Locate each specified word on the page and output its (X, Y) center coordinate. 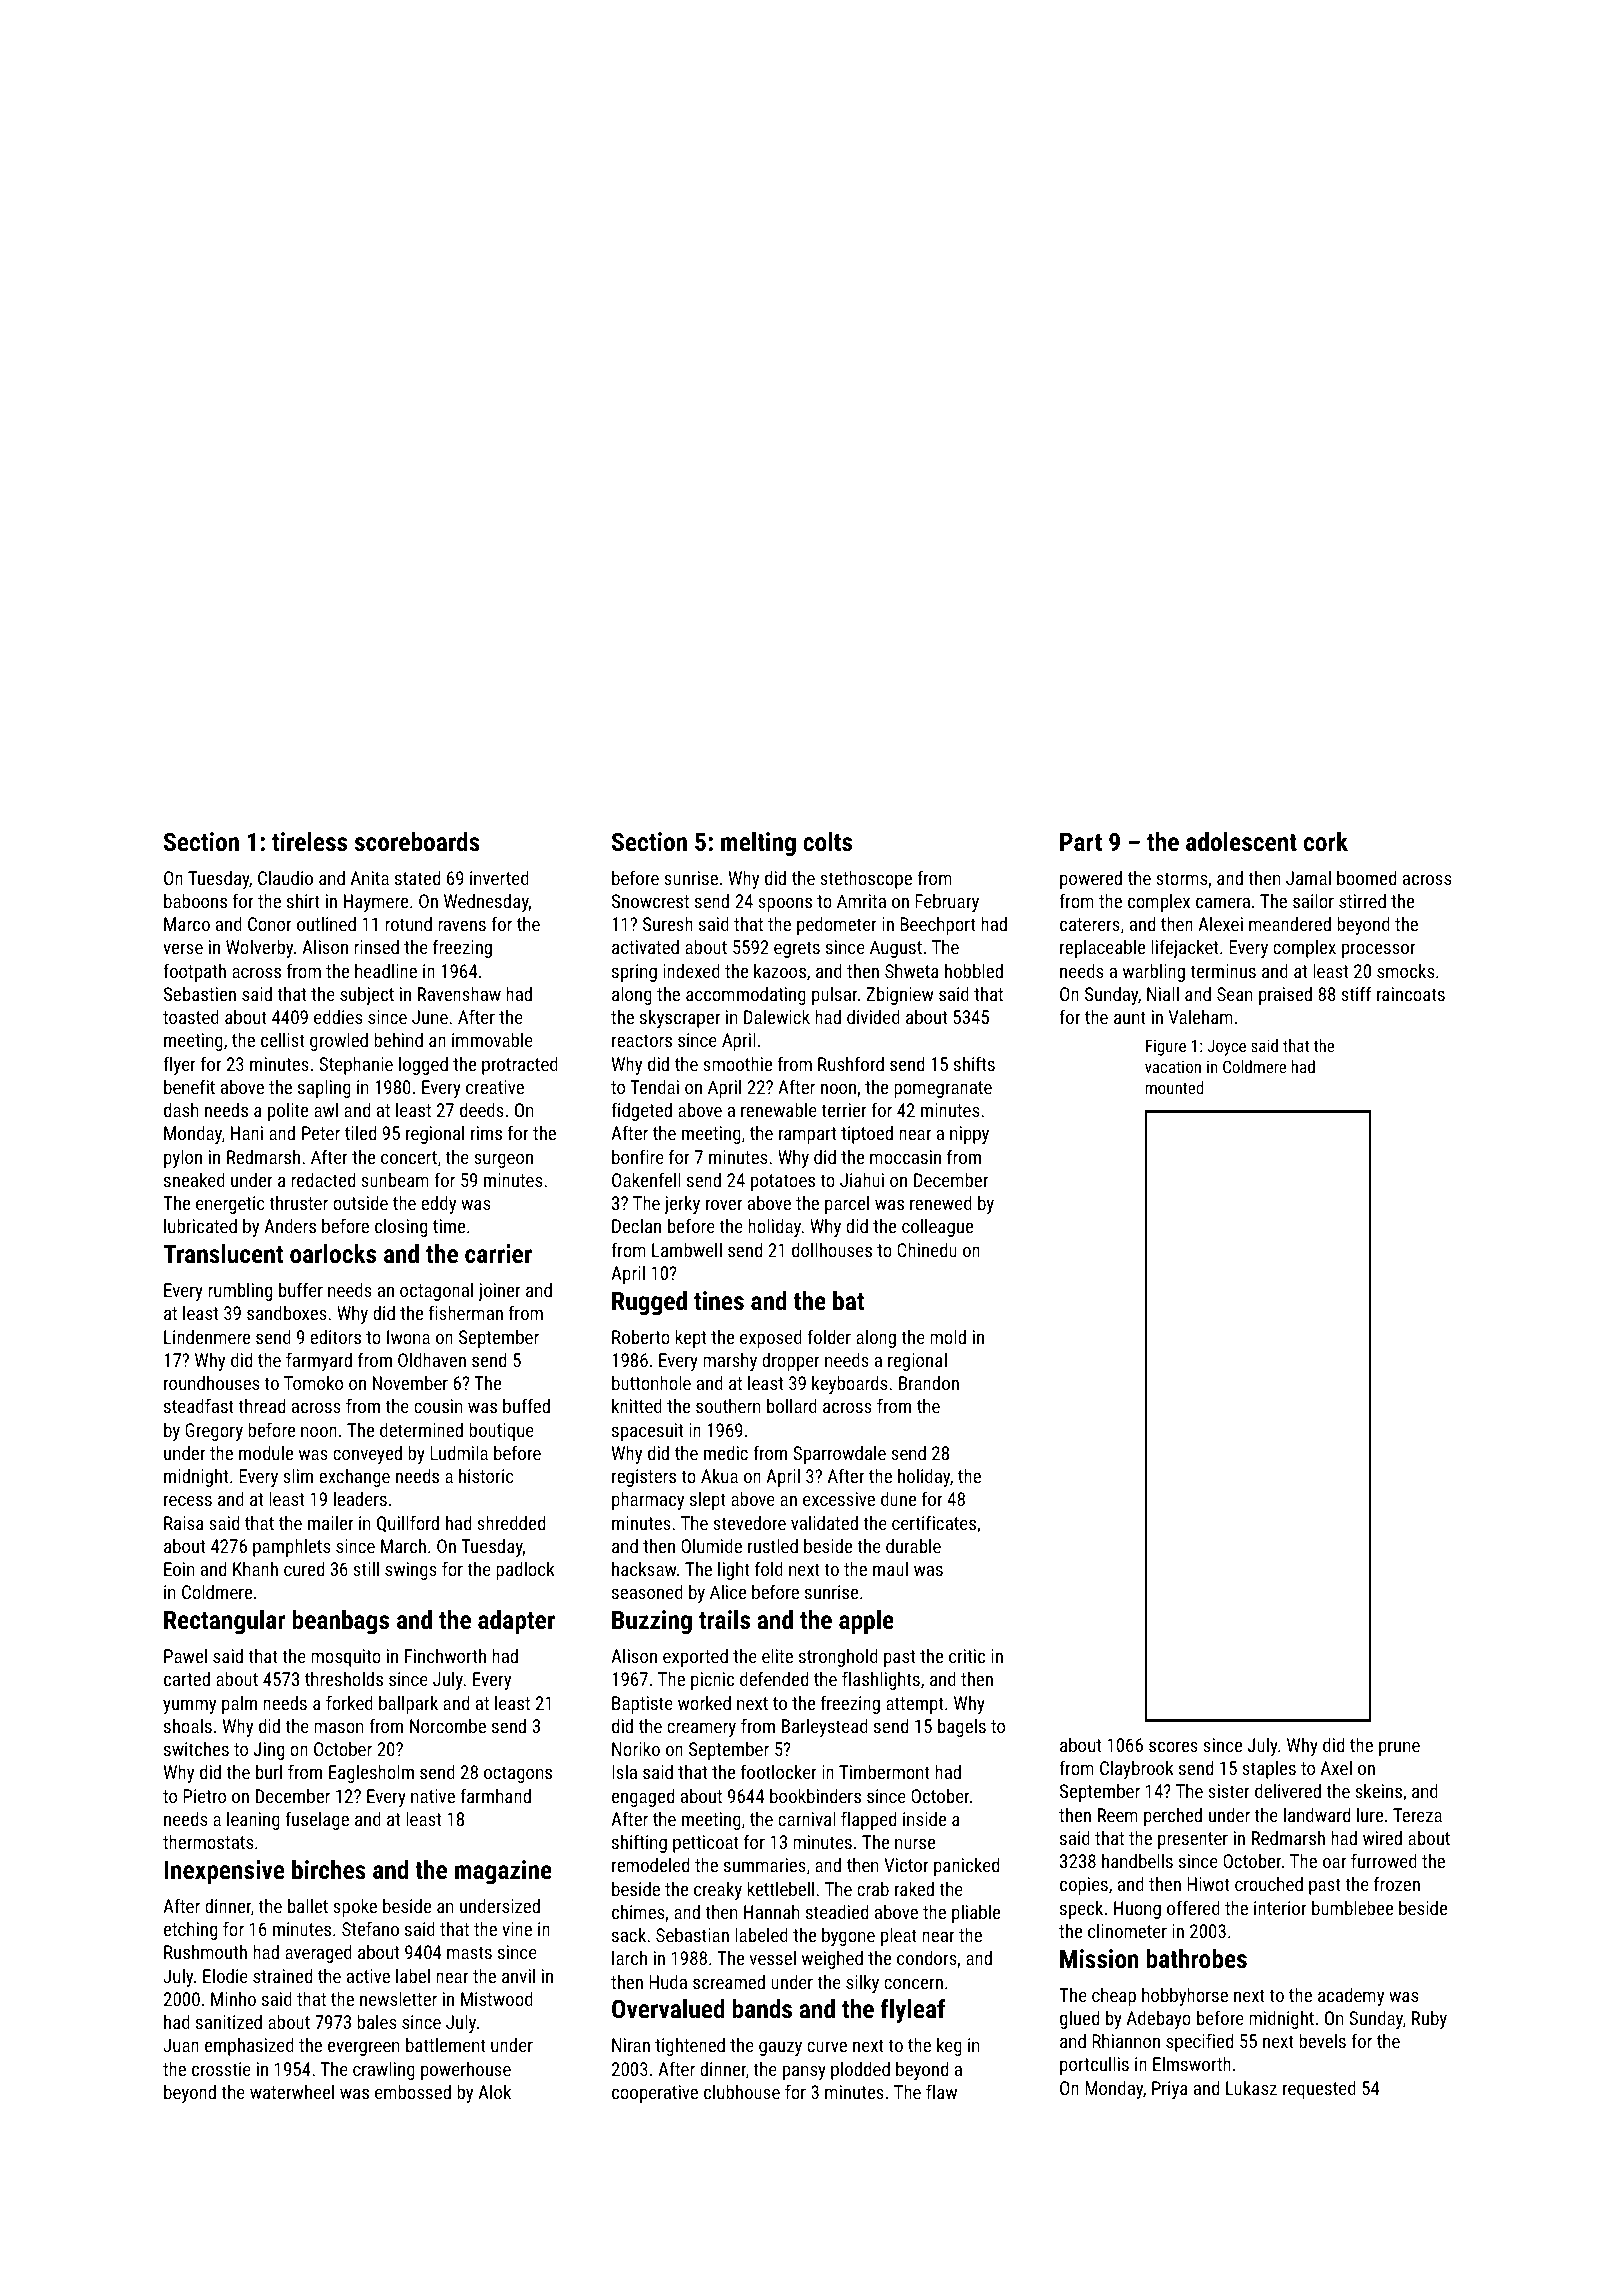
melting (758, 844)
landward (1317, 1814)
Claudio (285, 877)
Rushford (851, 1063)
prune (1399, 1749)
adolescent (1241, 841)
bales (376, 2021)
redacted (323, 1179)
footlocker (779, 1771)
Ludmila (459, 1452)
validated (824, 1522)
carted (187, 1678)
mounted (1174, 1087)
